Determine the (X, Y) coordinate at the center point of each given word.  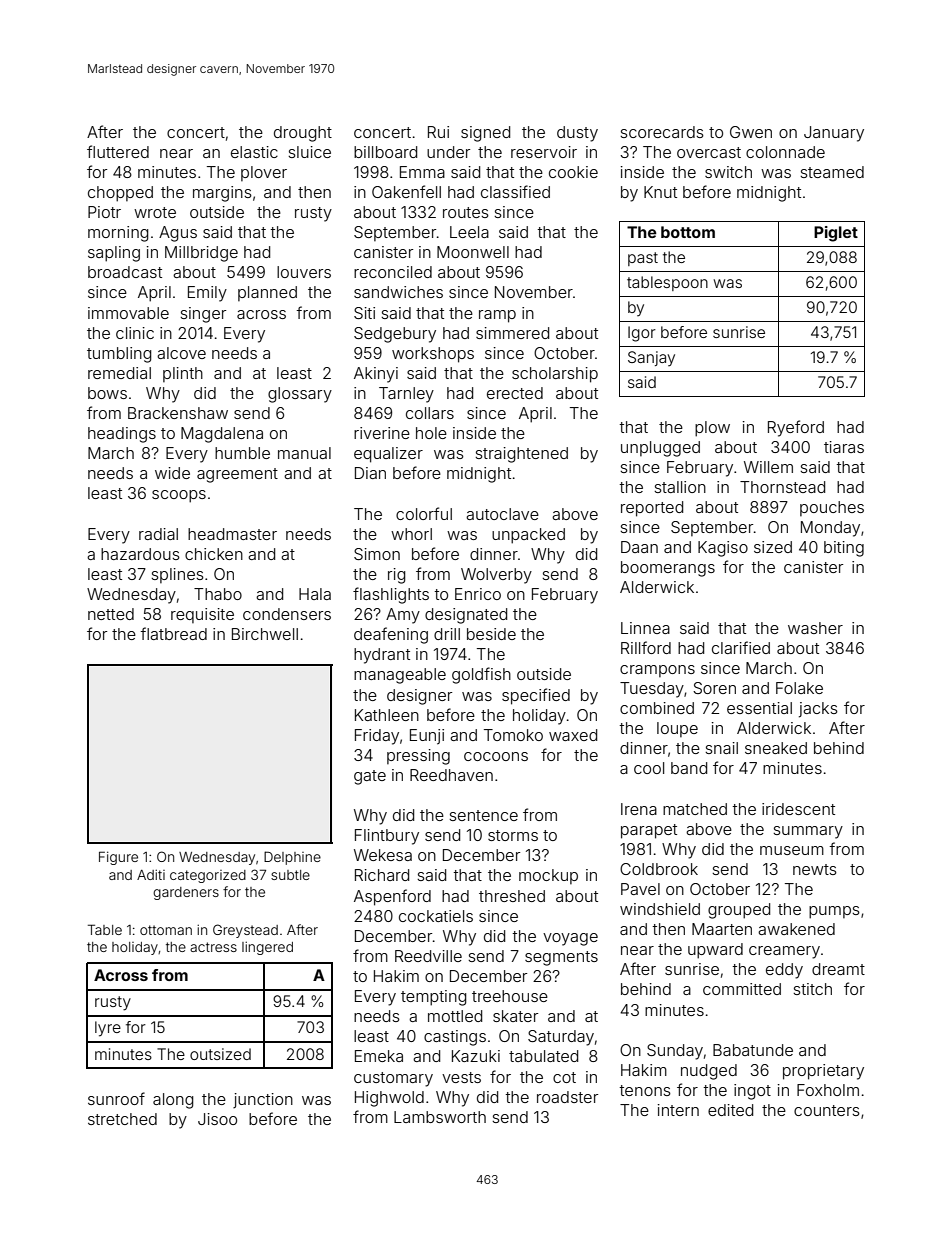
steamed (832, 172)
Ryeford (796, 428)
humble (242, 453)
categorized (208, 876)
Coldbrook (659, 869)
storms (513, 835)
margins (222, 194)
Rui (438, 132)
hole (431, 433)
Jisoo (217, 1119)
